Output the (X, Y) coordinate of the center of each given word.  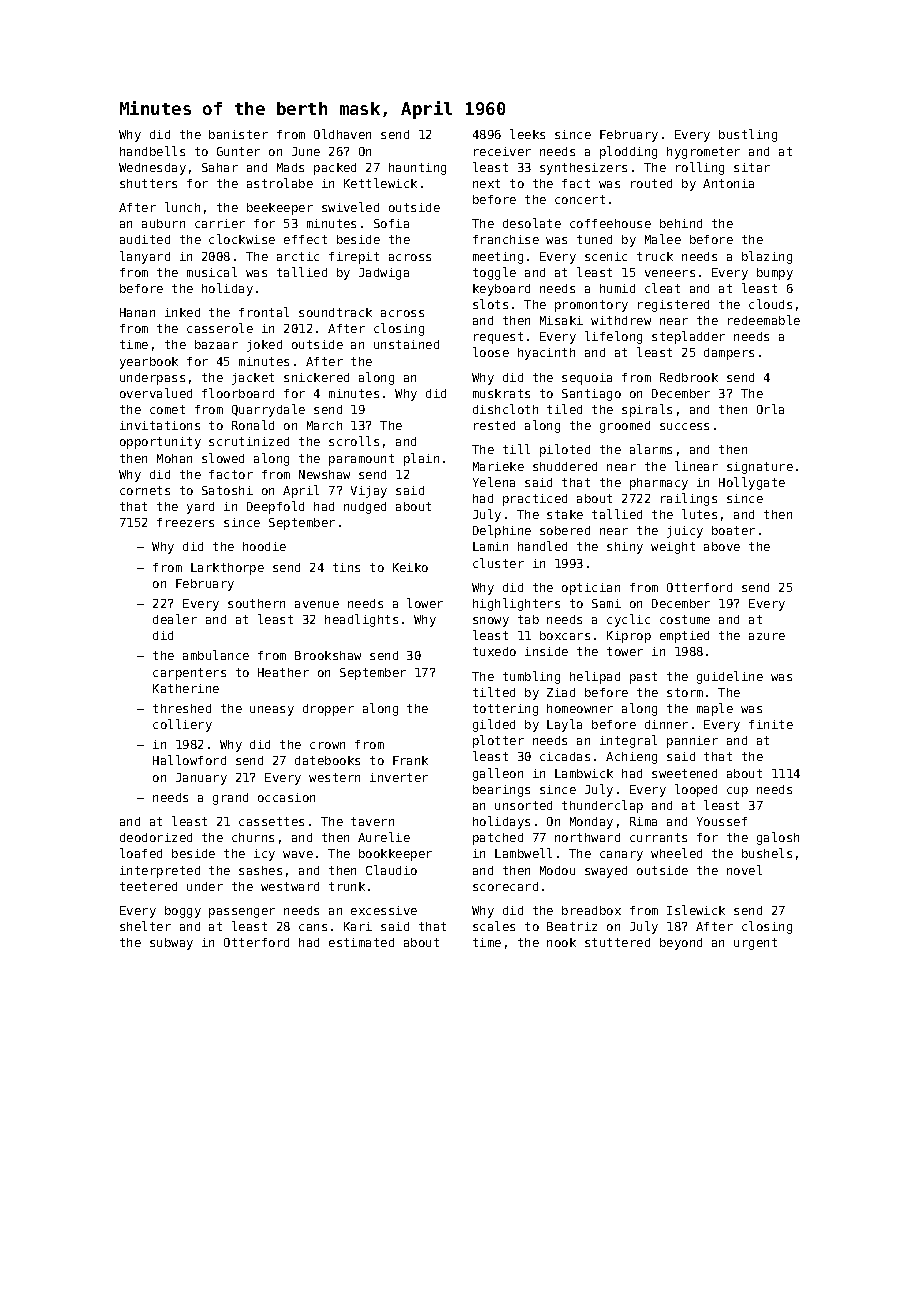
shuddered (565, 466)
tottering (505, 710)
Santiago (591, 395)
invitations (160, 425)
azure (767, 636)
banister (238, 134)
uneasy (272, 711)
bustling (748, 135)
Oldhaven (342, 134)
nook (561, 942)
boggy (183, 912)
